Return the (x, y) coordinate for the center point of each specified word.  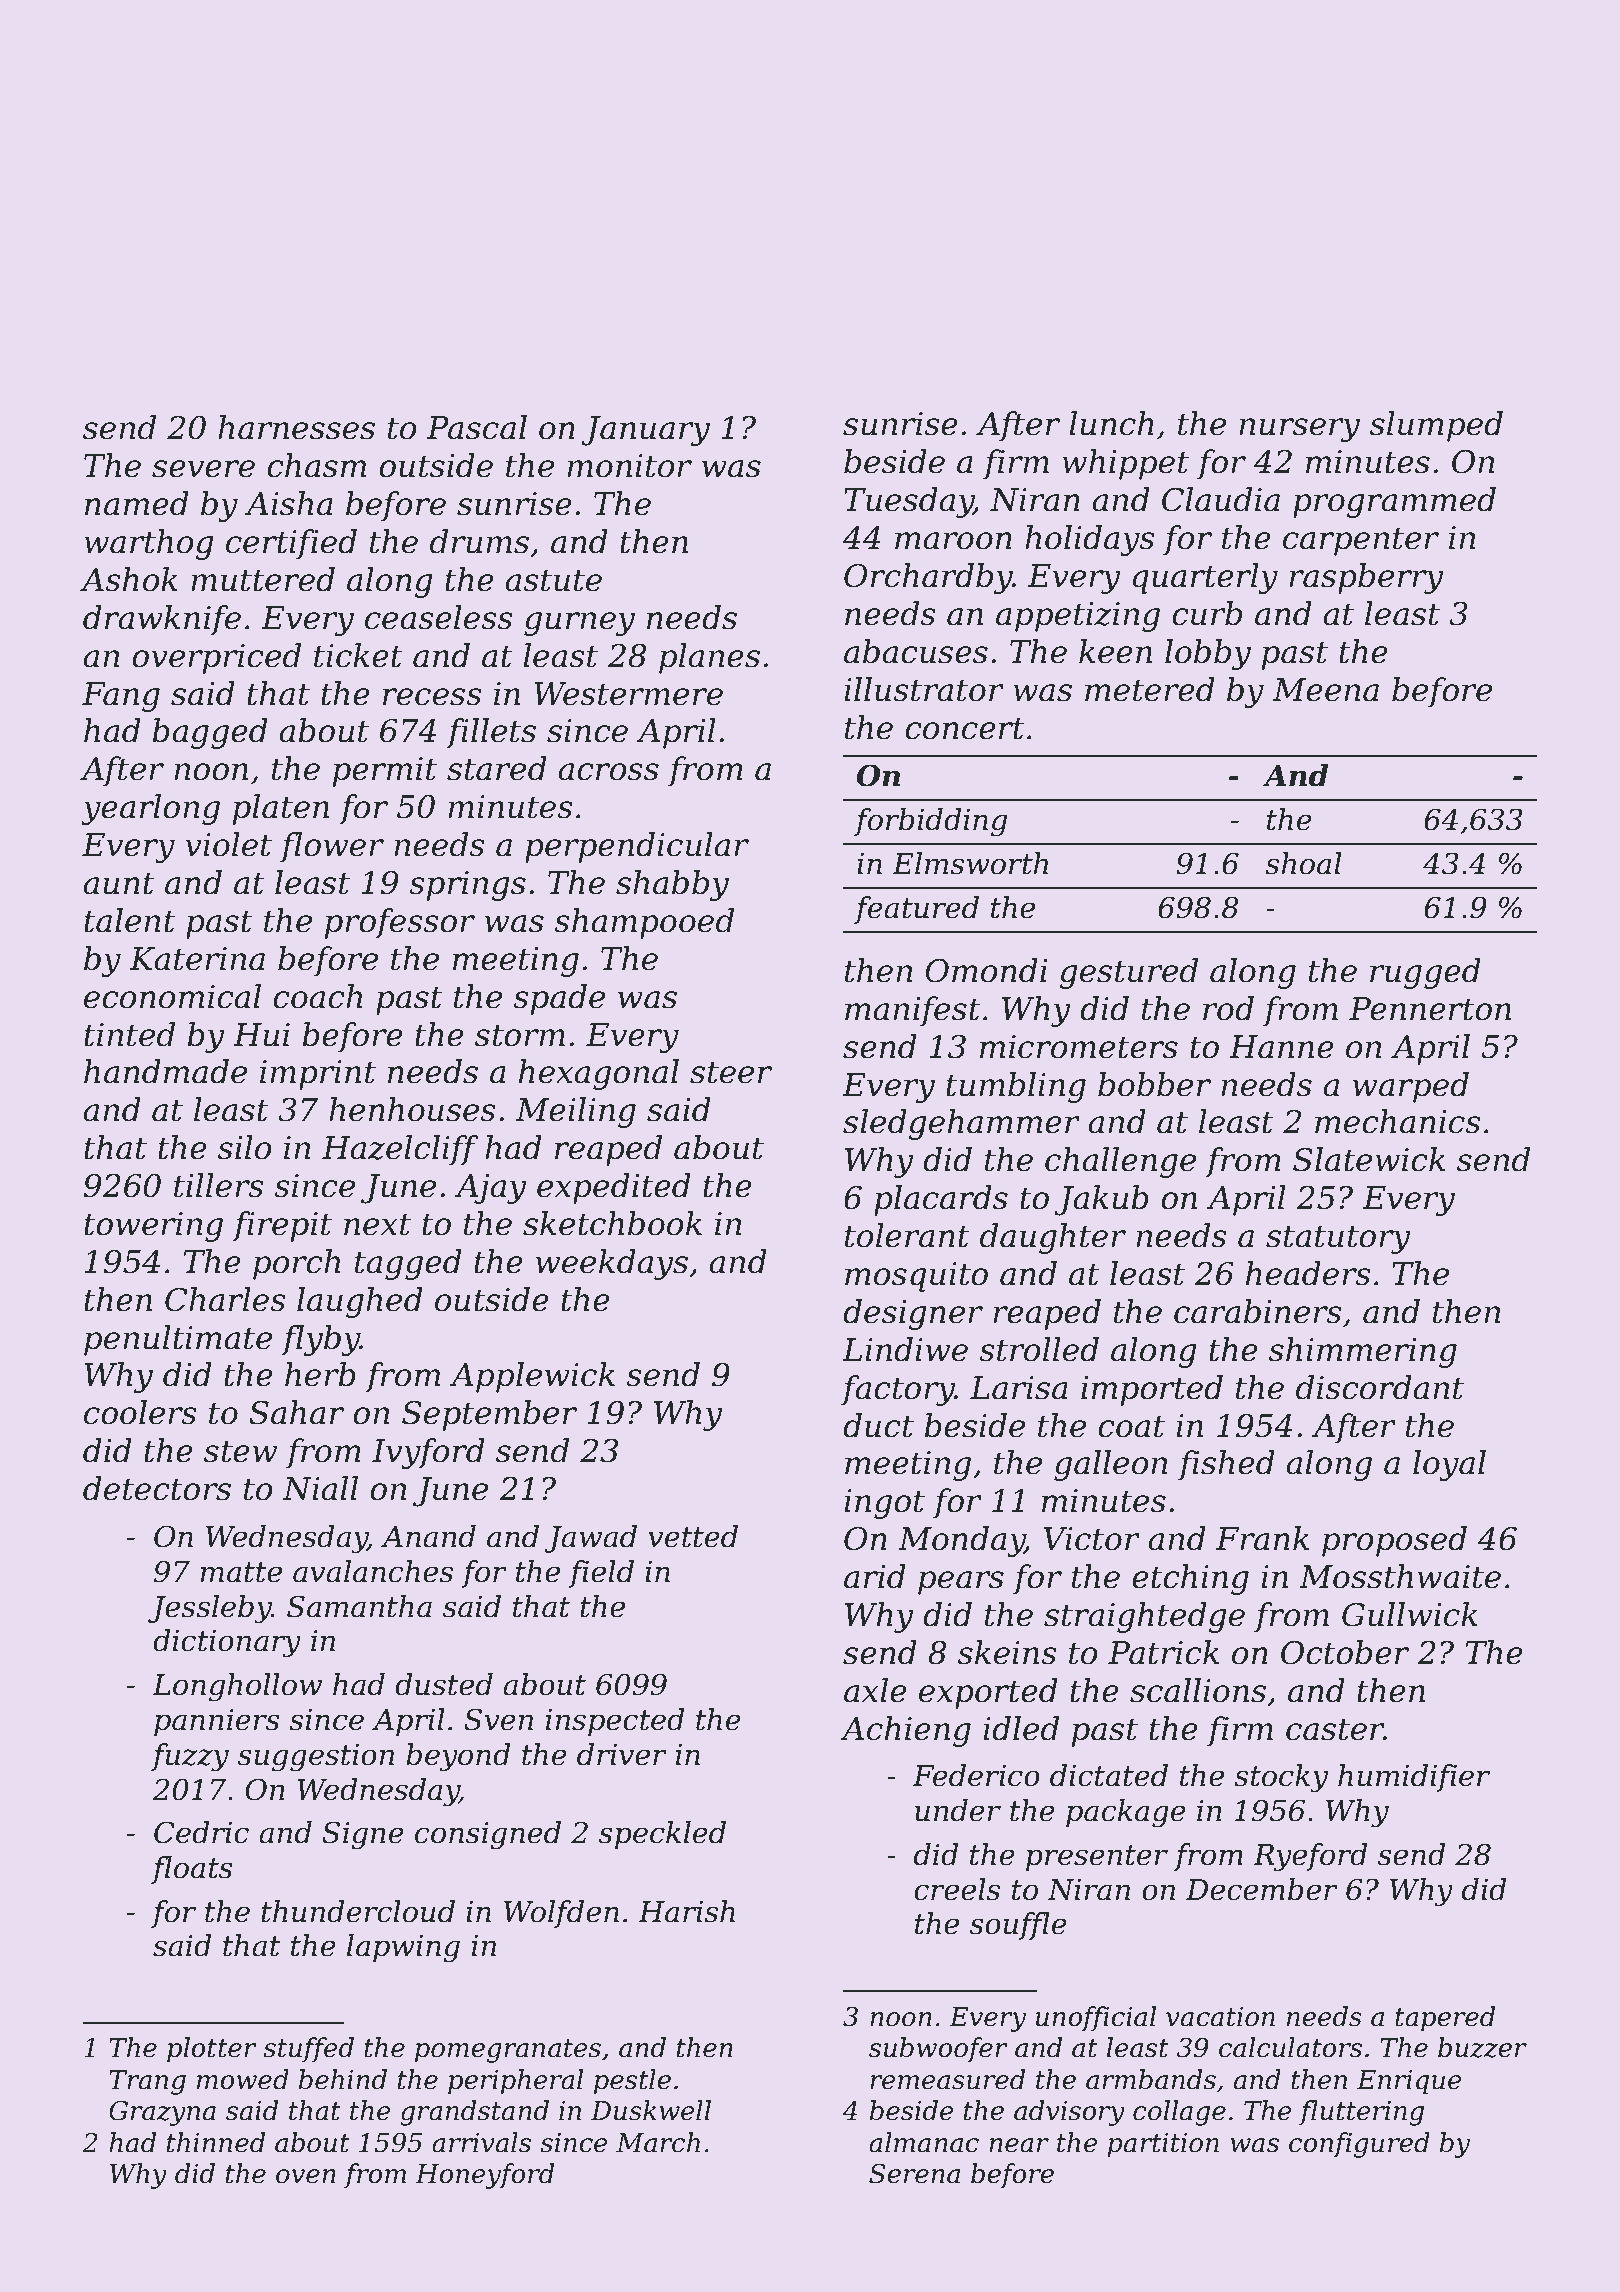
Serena (914, 2173)
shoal (1303, 863)
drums (479, 541)
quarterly (1205, 578)
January (645, 431)
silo (245, 1147)
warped (1411, 1087)
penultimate (178, 1340)
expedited (614, 1188)
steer (731, 1072)
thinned (216, 2142)
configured (1359, 2145)
